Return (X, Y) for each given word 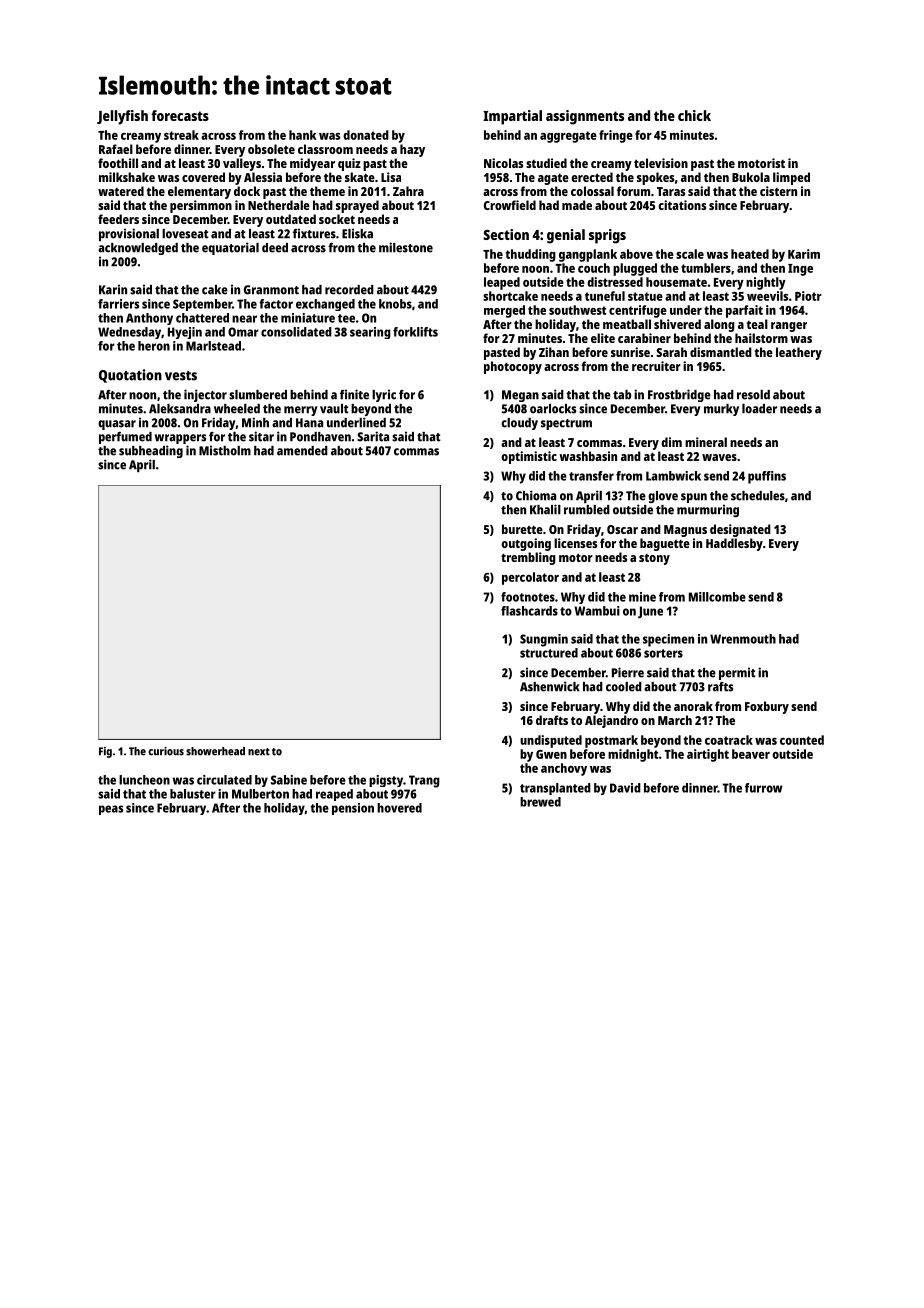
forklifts (415, 332)
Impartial (512, 117)
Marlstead (213, 346)
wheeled (237, 409)
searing (370, 333)
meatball (627, 324)
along (719, 325)
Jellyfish (122, 117)
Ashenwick (550, 686)
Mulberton (260, 794)
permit (737, 673)
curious (166, 751)
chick (694, 115)
